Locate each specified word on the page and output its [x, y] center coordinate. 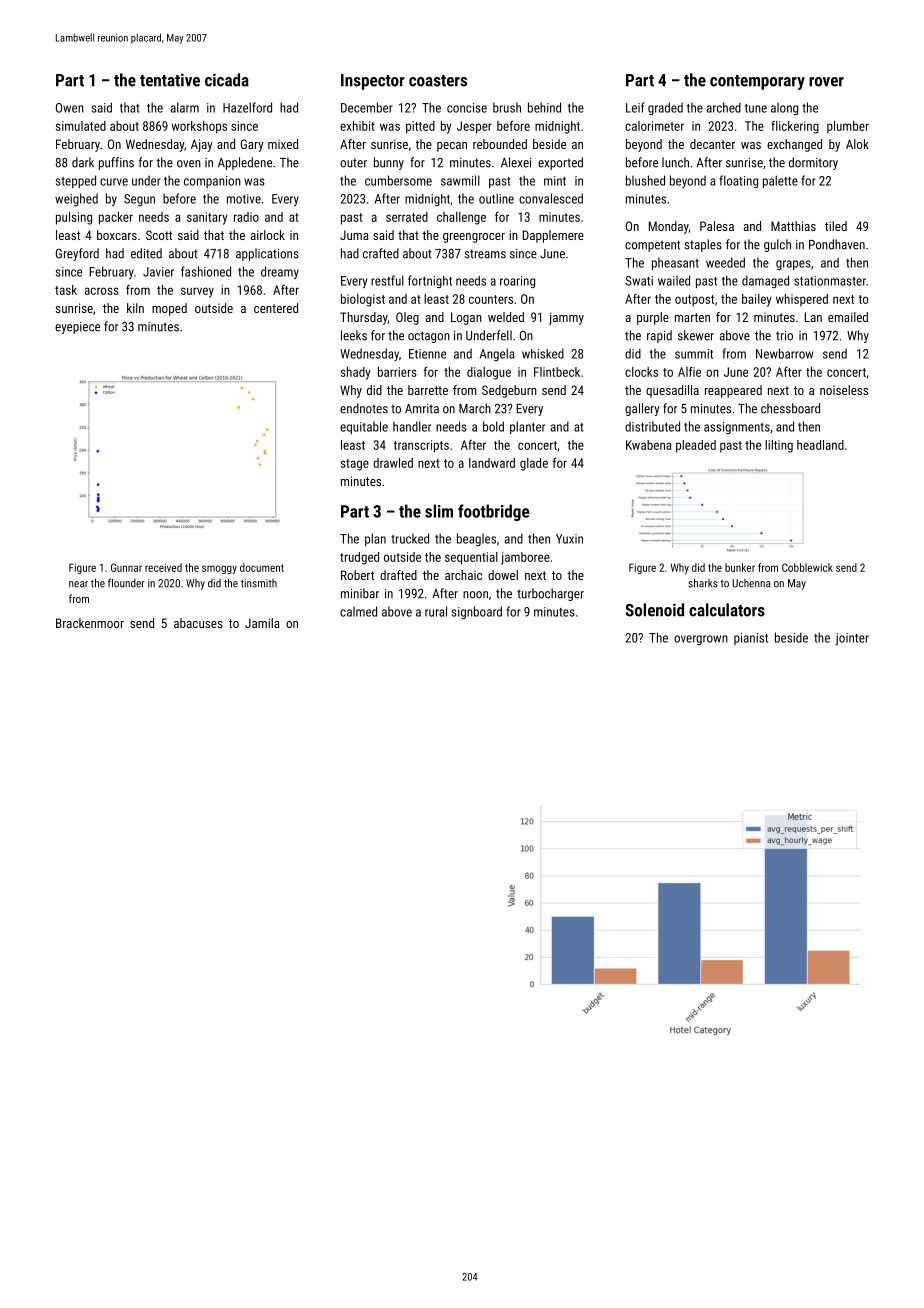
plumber [848, 127]
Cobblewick [807, 567]
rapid [659, 336]
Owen [70, 108]
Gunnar [126, 567]
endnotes [364, 408]
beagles [476, 539]
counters [491, 299]
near [78, 584]
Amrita [422, 409]
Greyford [77, 254]
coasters [438, 81]
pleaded [696, 446]
